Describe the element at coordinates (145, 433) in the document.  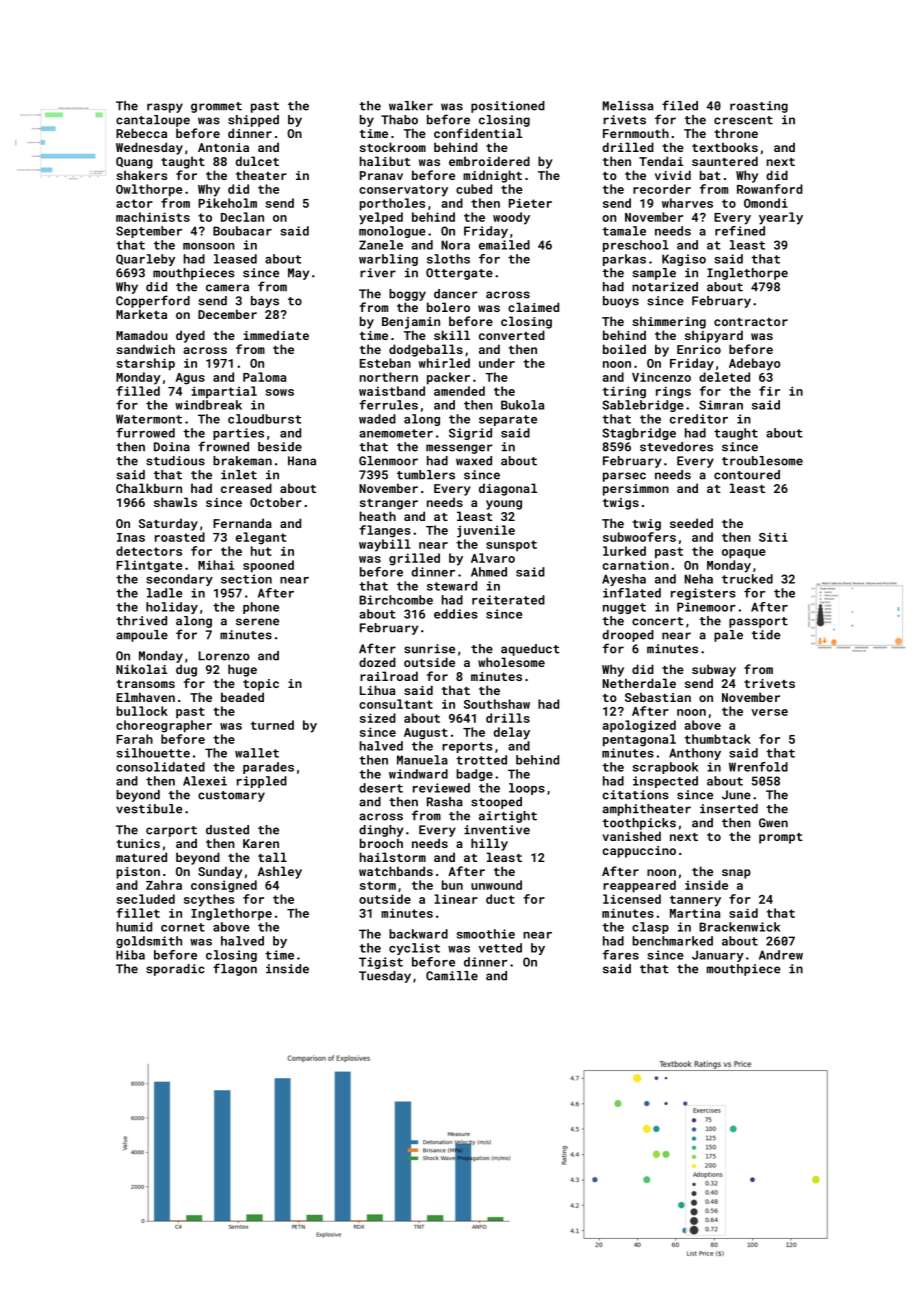
I see `furrowed` at that location.
